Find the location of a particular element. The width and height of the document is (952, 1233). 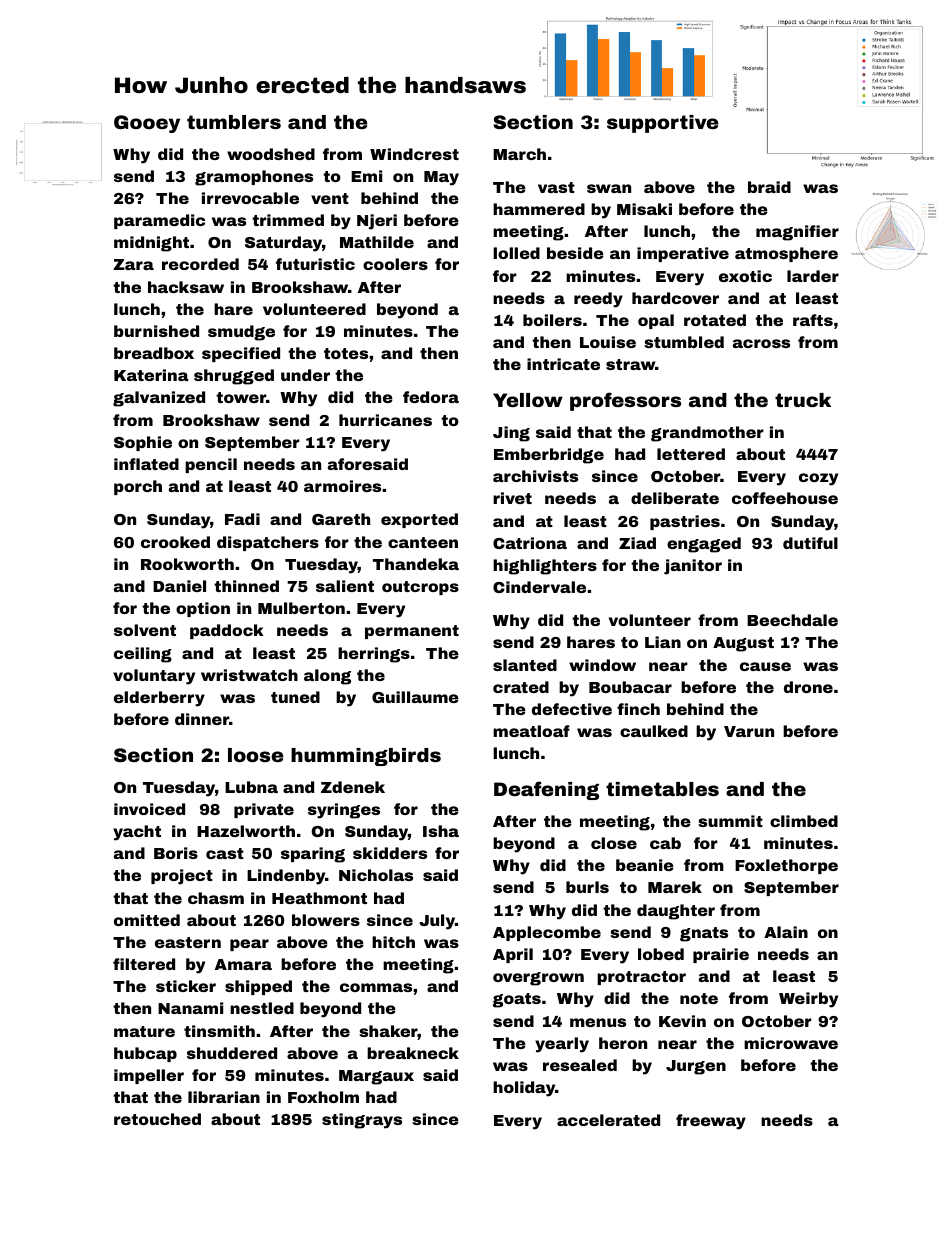

drone is located at coordinates (808, 687).
